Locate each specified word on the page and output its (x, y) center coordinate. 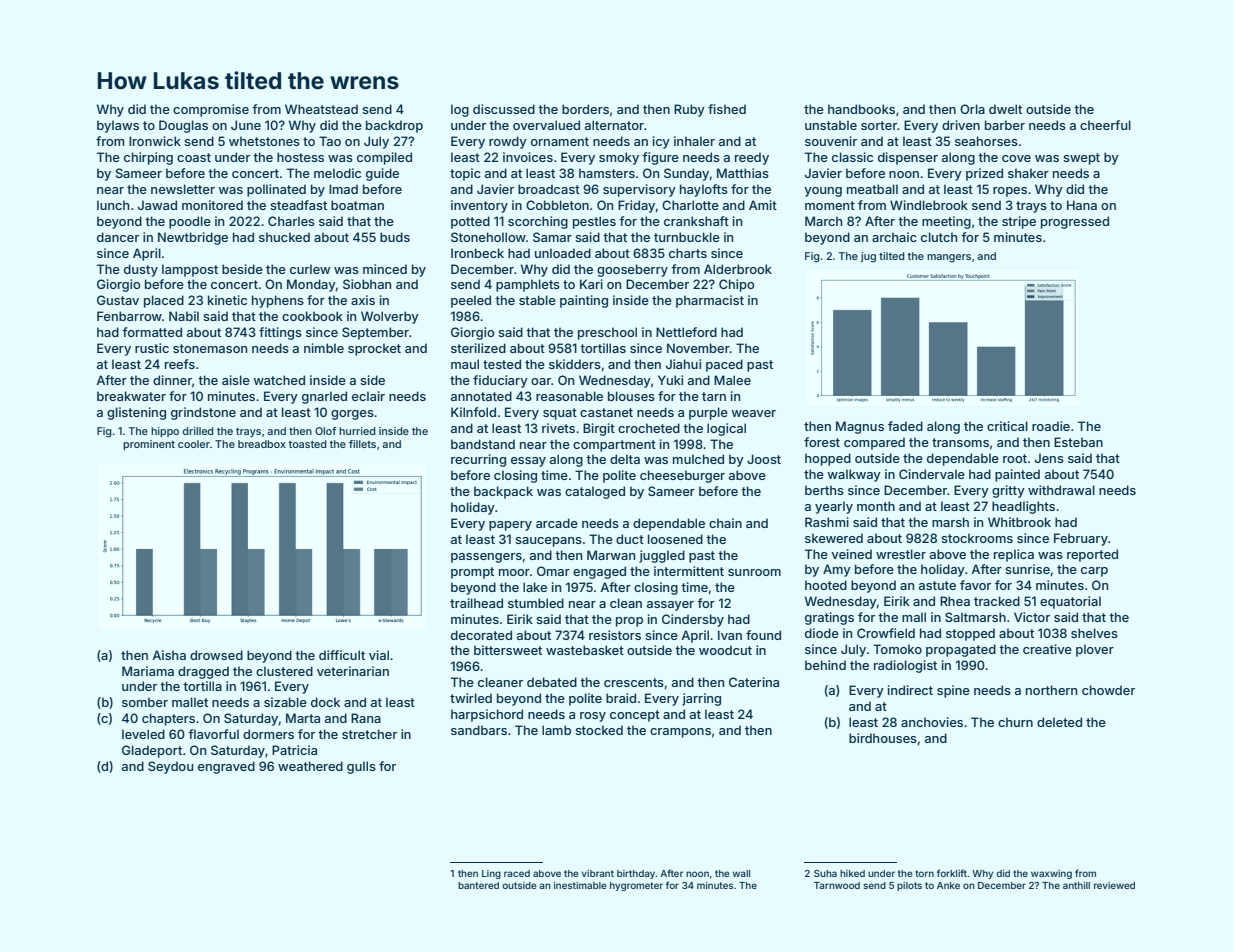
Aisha (169, 655)
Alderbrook (738, 269)
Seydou (170, 767)
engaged (599, 572)
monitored (212, 205)
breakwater (131, 396)
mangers (949, 258)
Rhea (955, 601)
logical (726, 429)
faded (905, 426)
